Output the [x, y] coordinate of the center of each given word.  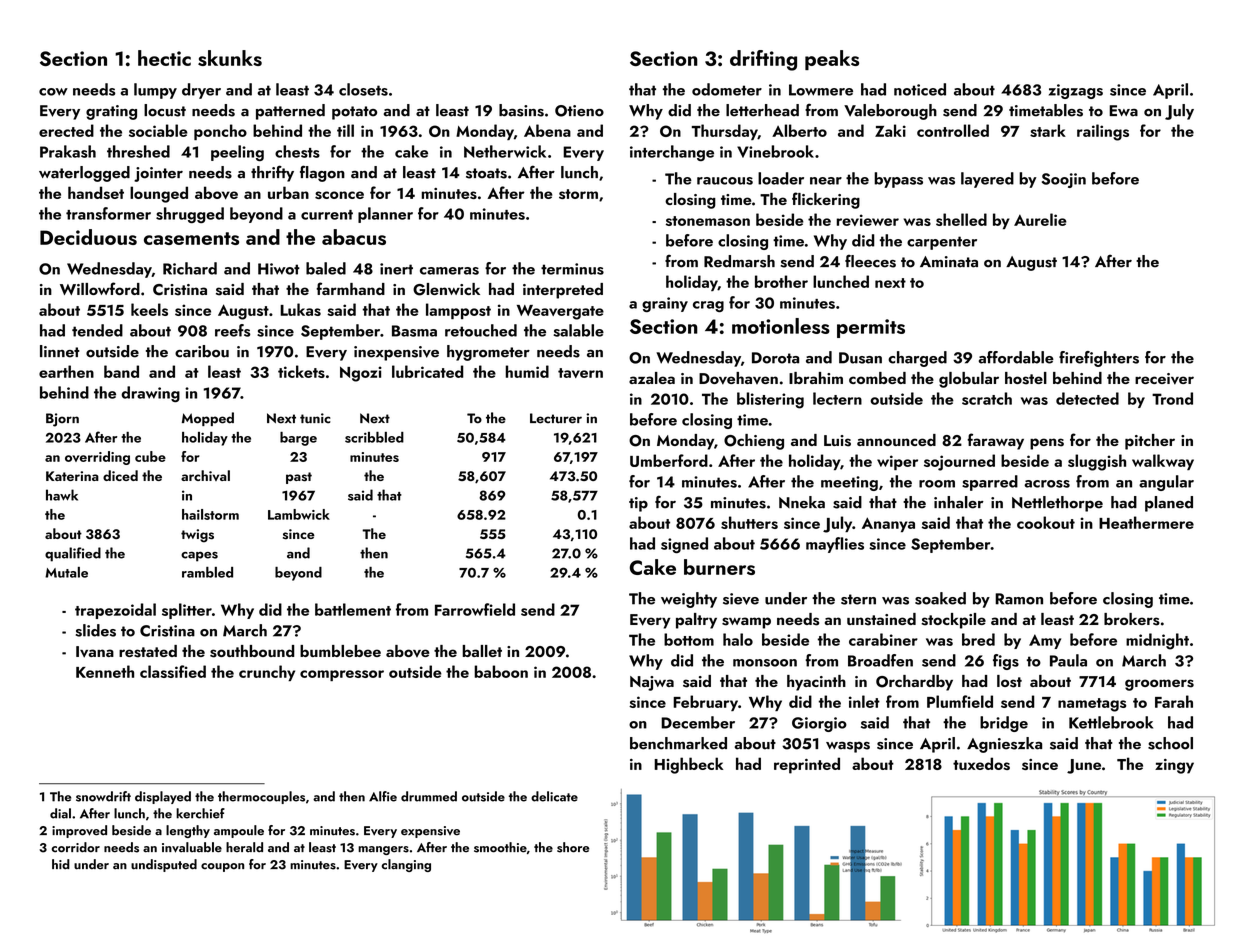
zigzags [1076, 91]
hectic [164, 58]
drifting [763, 60]
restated [148, 651]
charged [917, 359]
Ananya [888, 524]
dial [60, 813]
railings [1103, 132]
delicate [554, 796]
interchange [672, 153]
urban [288, 192]
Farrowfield [475, 609]
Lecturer [556, 418]
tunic [315, 418]
